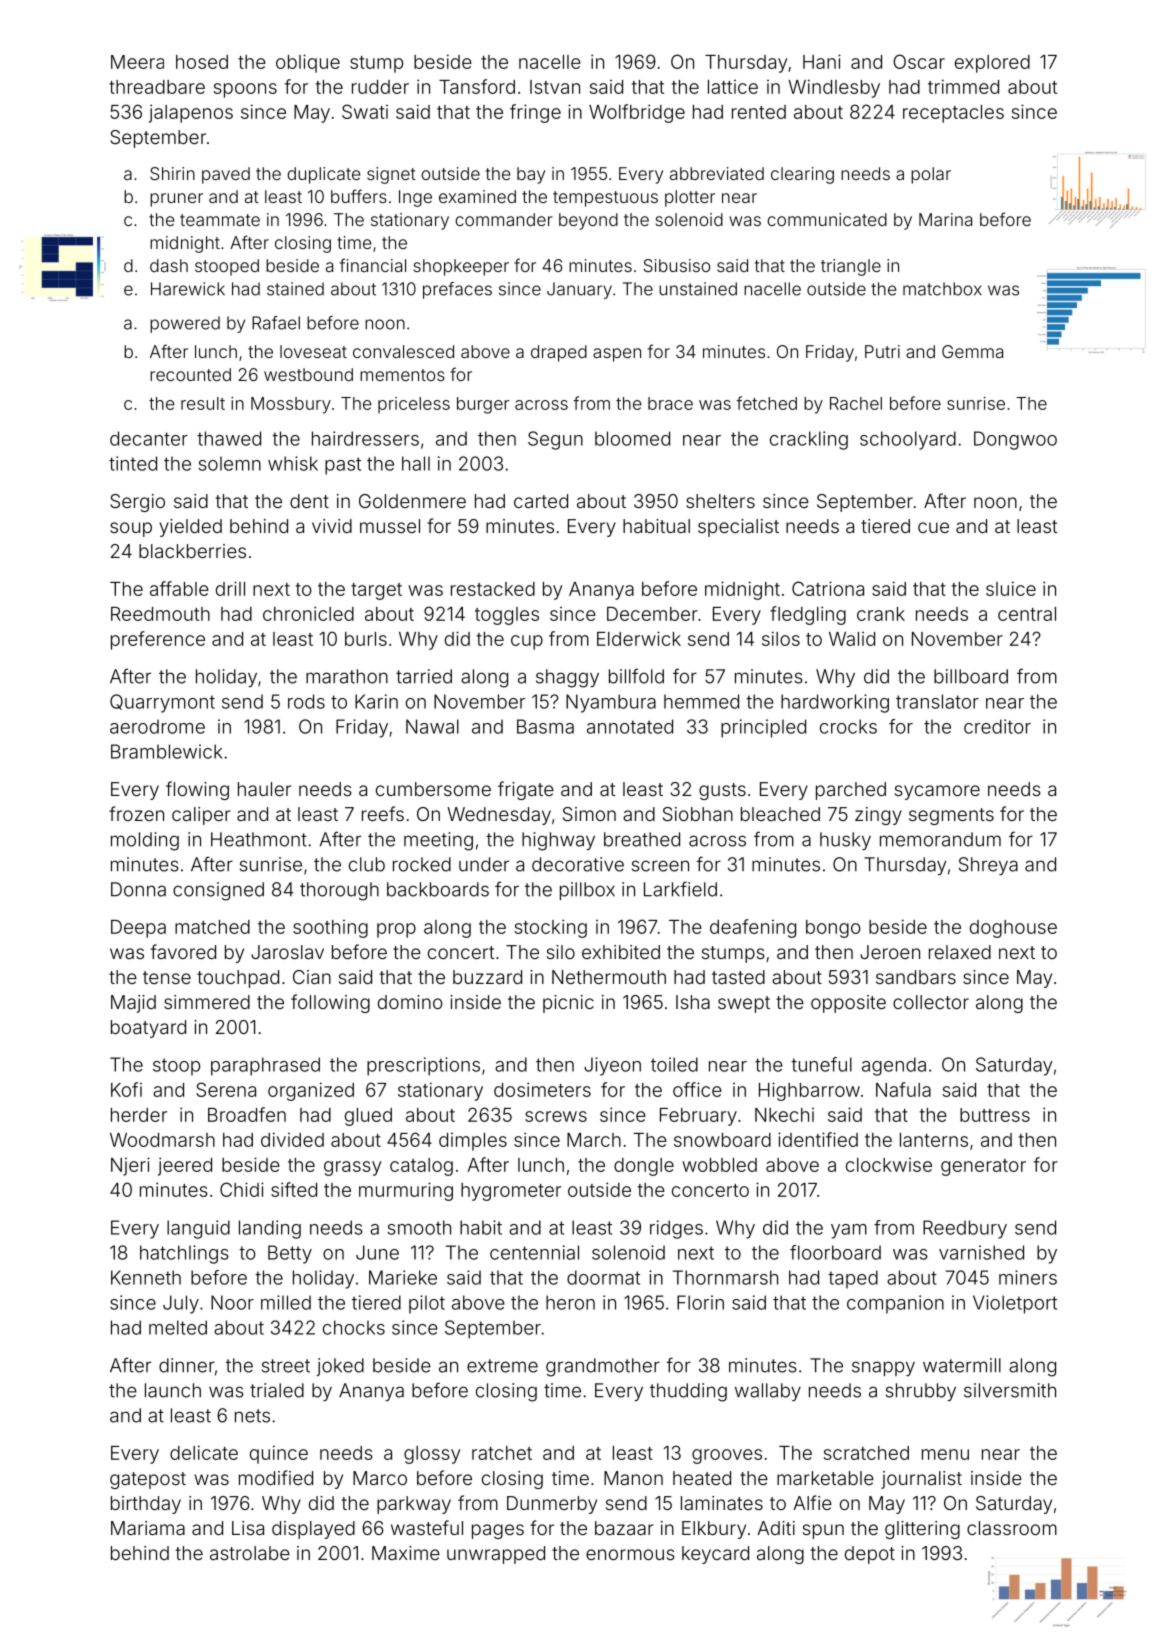  I want to click on Dongwoo, so click(1015, 440).
